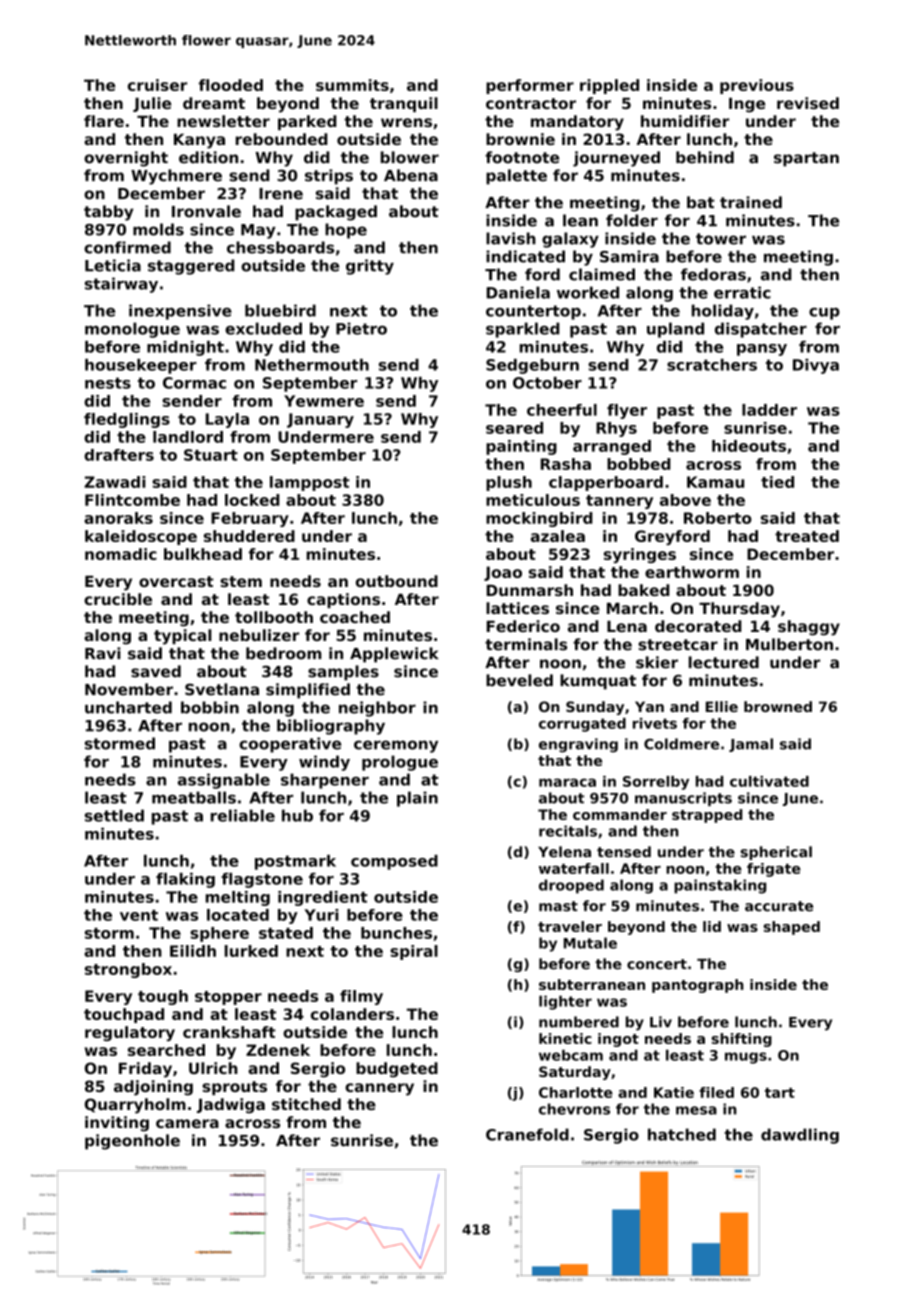 The image size is (924, 1311). I want to click on Cranefold, so click(527, 1134).
